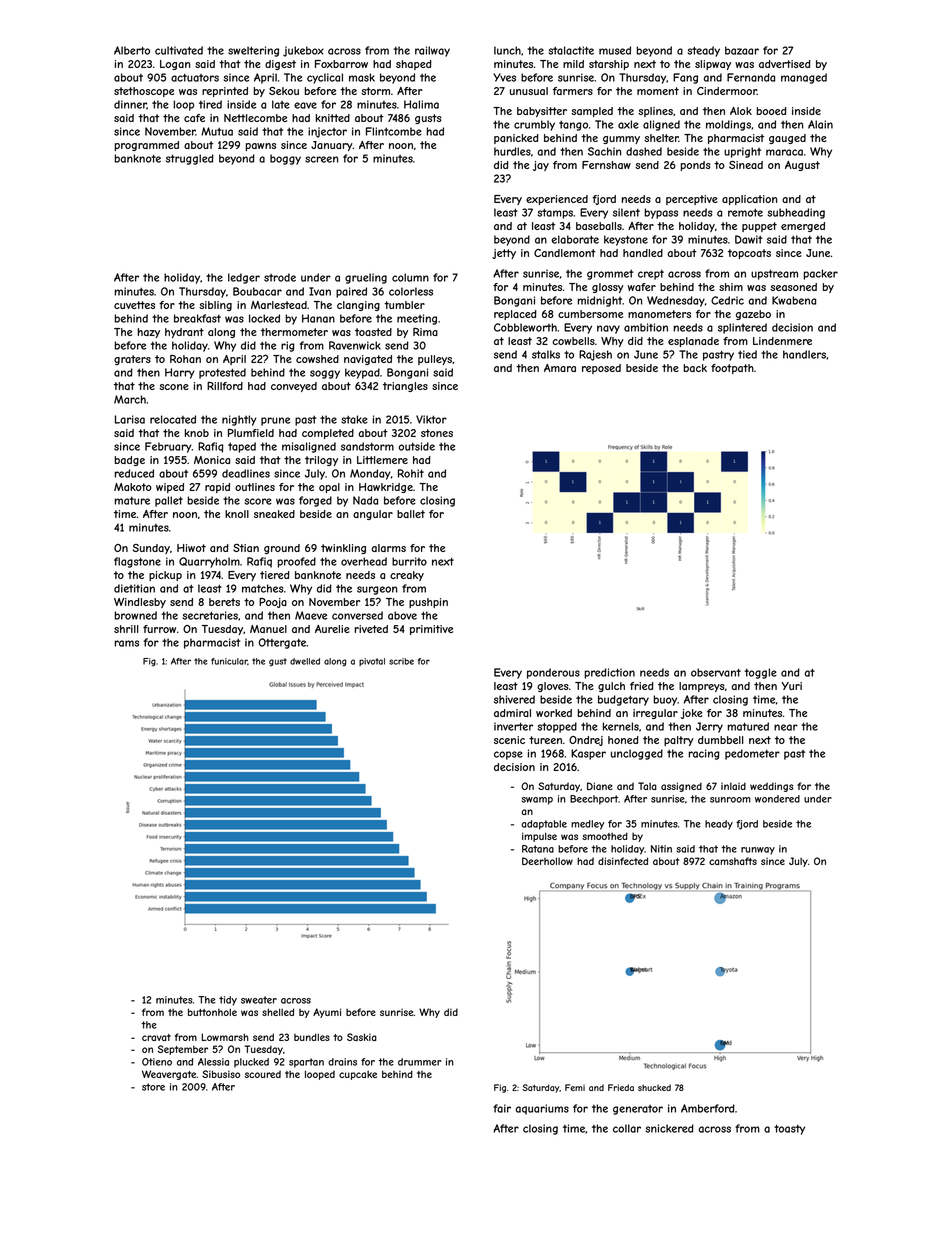  Describe the element at coordinates (573, 341) in the document. I see `cowbells` at that location.
